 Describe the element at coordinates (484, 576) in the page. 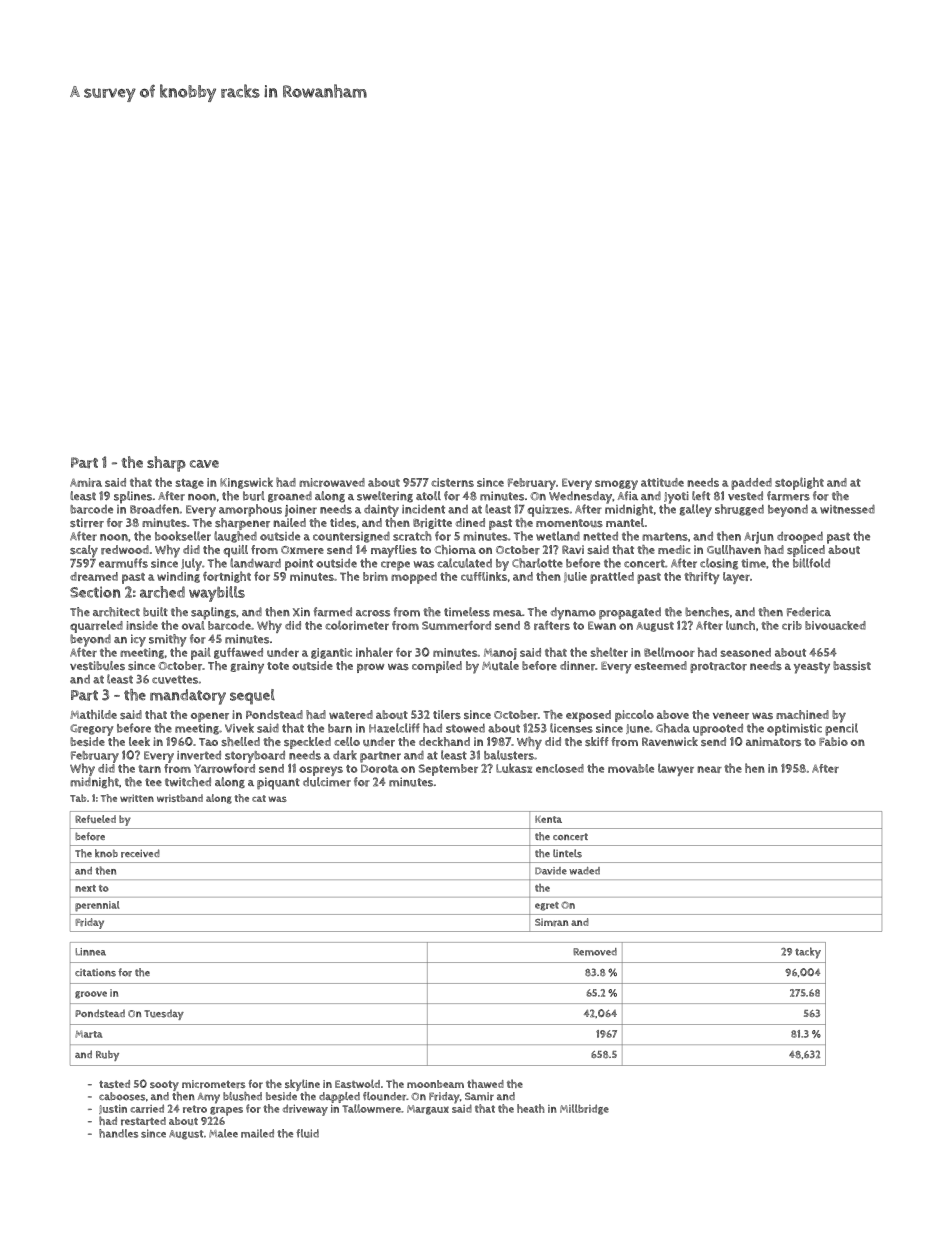

I see `cufflinks` at that location.
